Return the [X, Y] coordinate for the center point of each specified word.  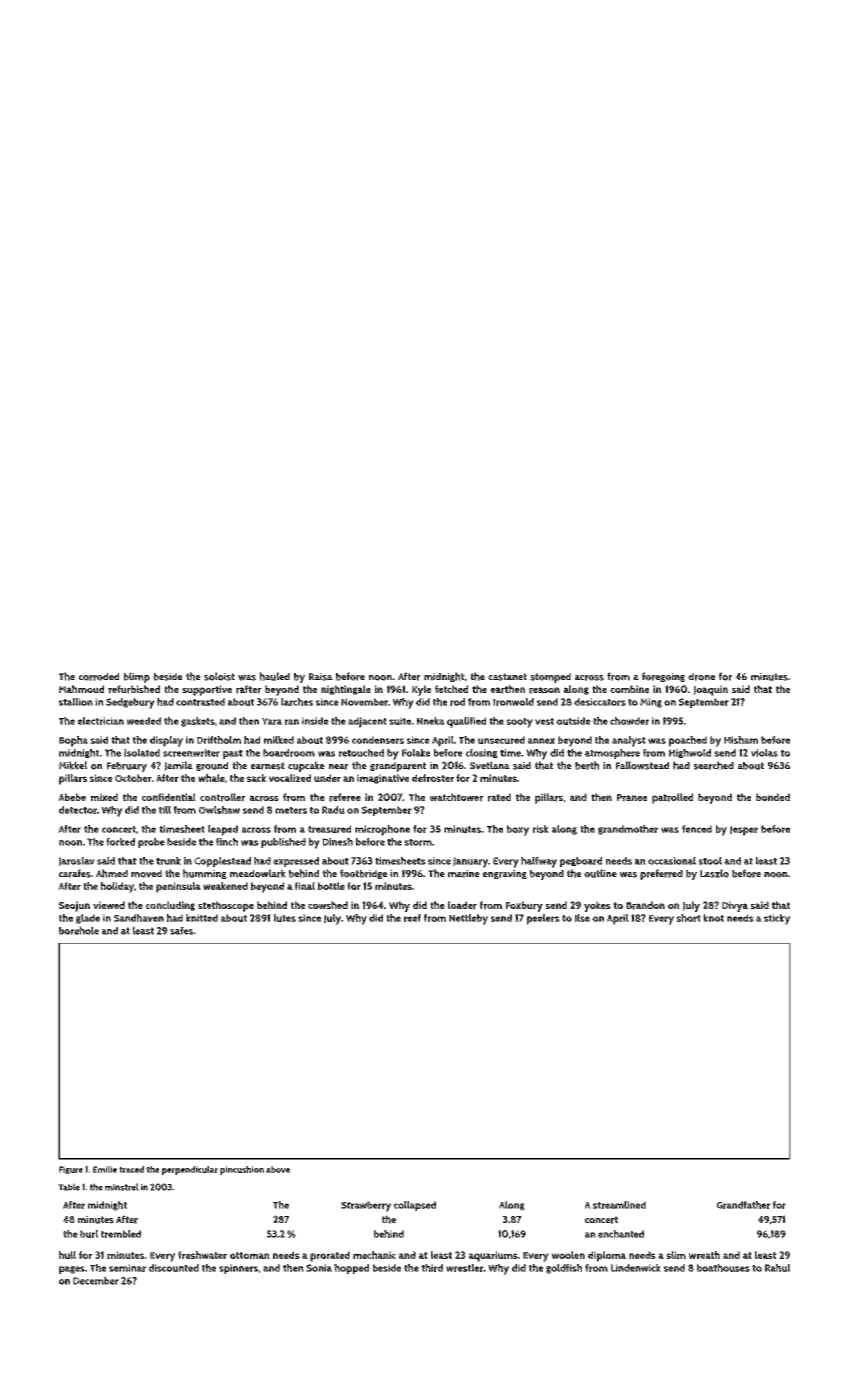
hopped [351, 1269]
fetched [451, 689]
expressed [296, 862]
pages [72, 1270]
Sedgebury [130, 703]
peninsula [178, 887]
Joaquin [710, 690]
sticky [777, 919]
